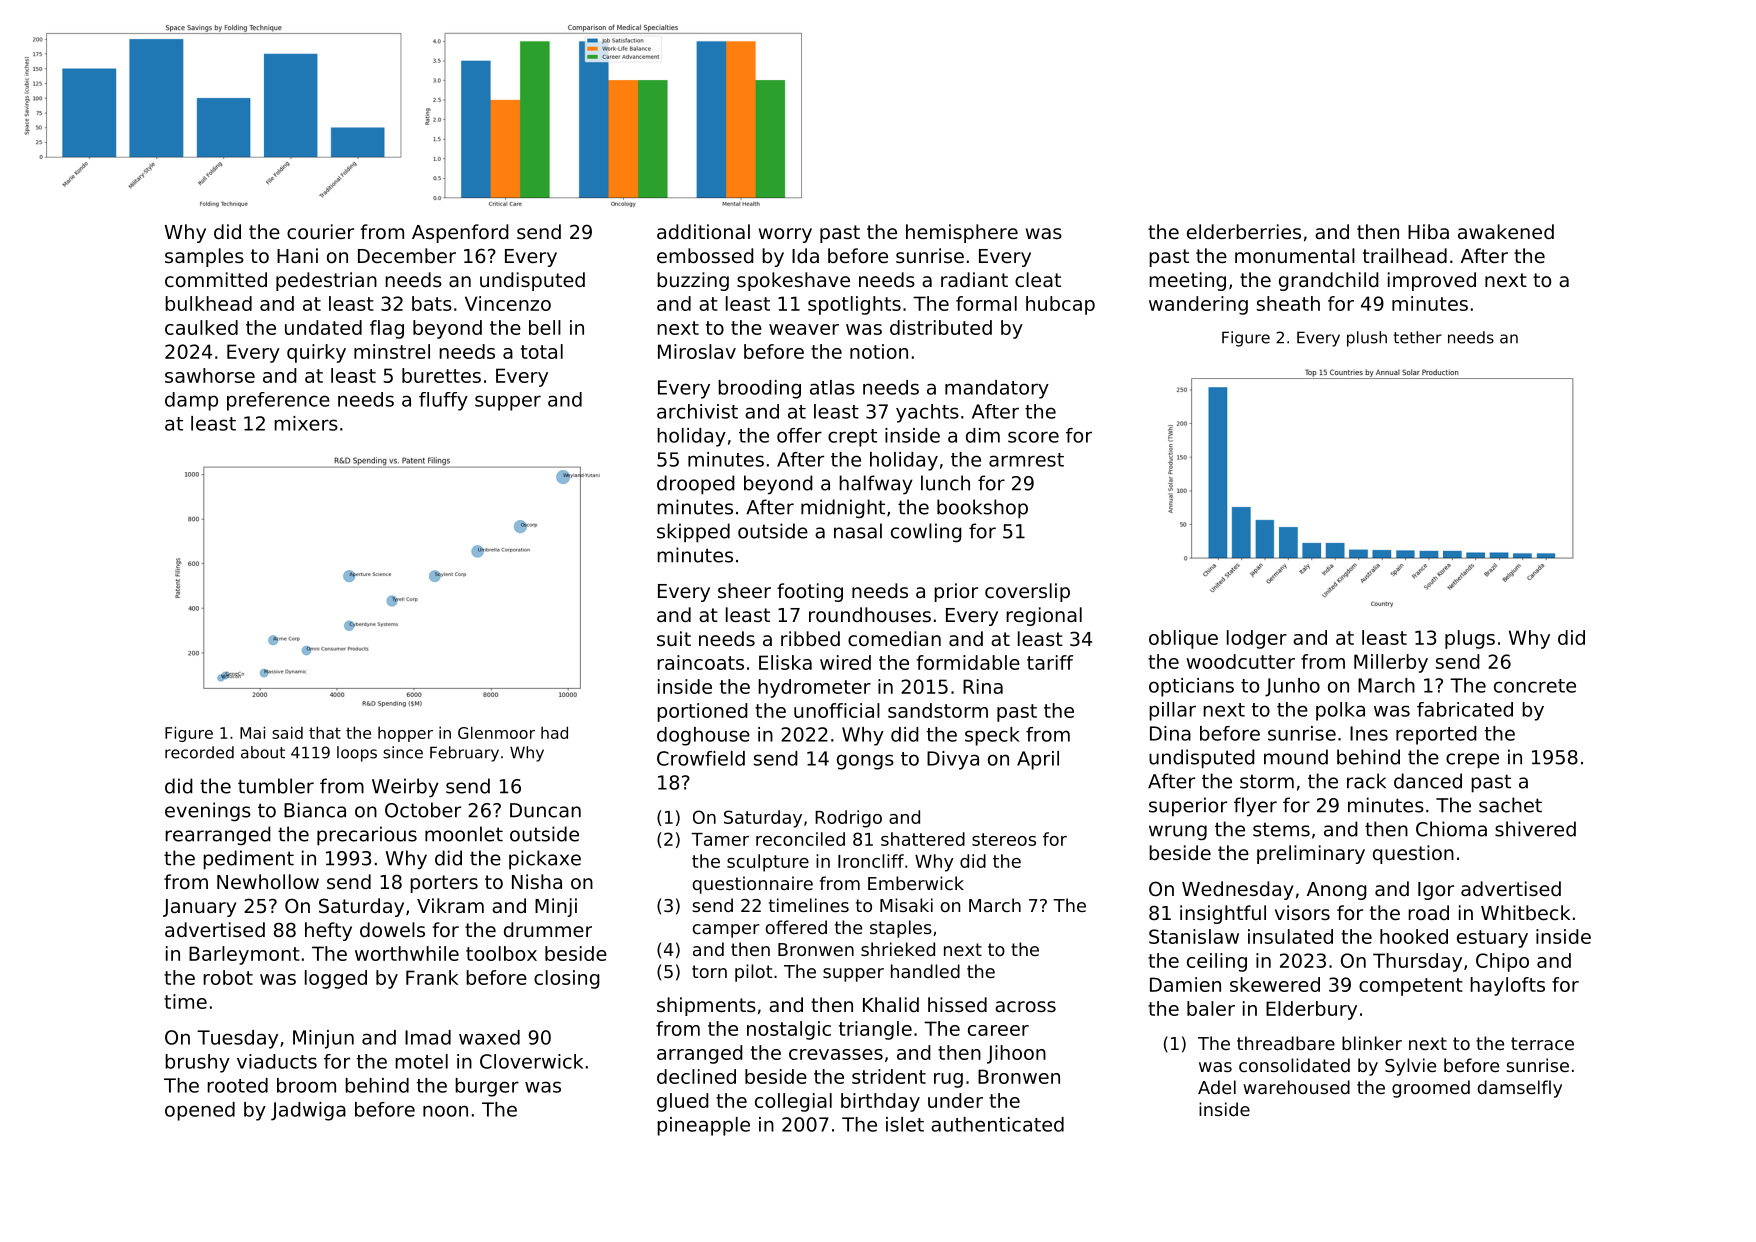 The height and width of the screenshot is (1242, 1756). Describe the element at coordinates (744, 590) in the screenshot. I see `sheer` at that location.
